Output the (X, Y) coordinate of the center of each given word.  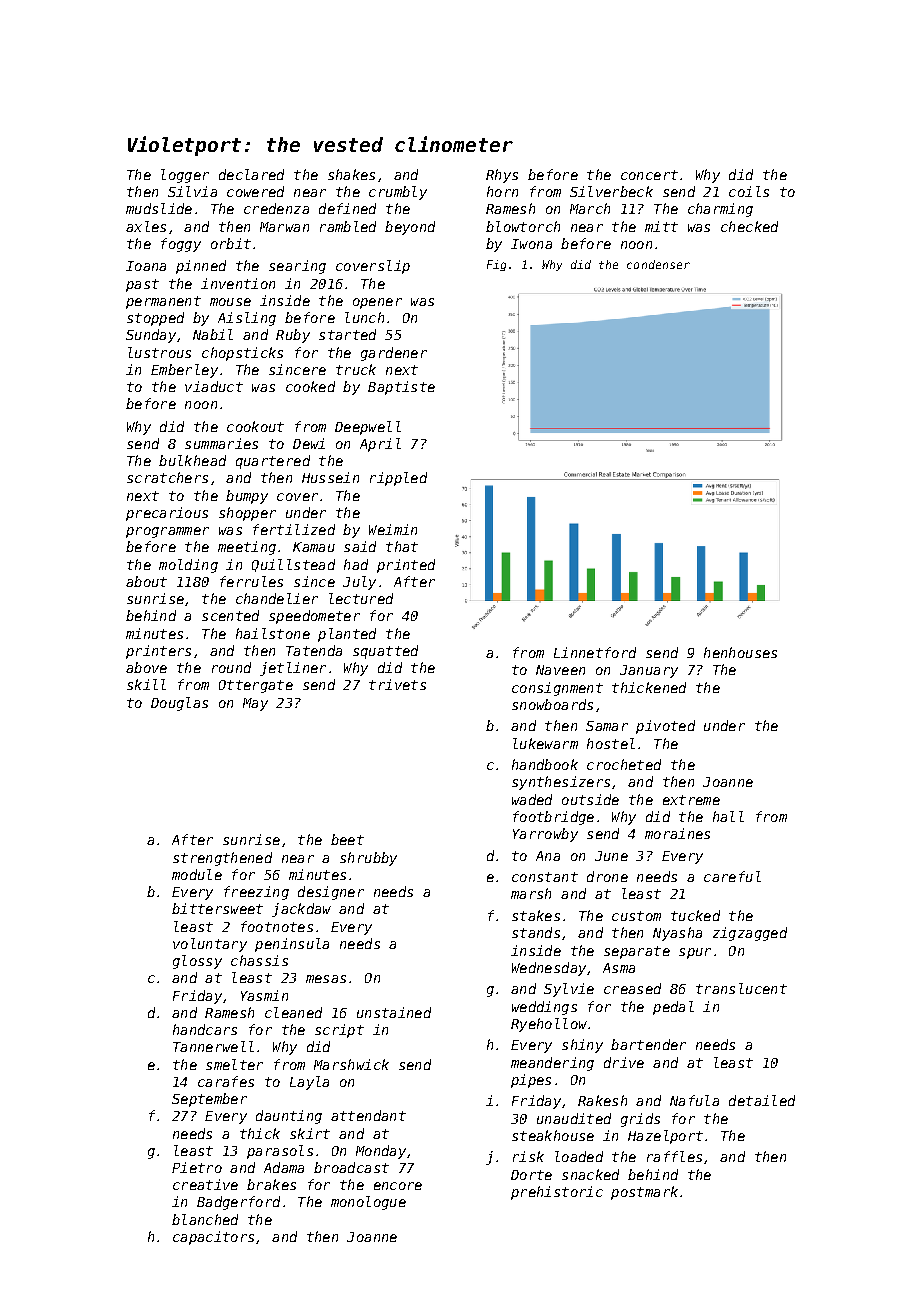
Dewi (309, 443)
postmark (644, 1193)
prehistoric (557, 1193)
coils (749, 191)
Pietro (197, 1167)
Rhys (502, 176)
